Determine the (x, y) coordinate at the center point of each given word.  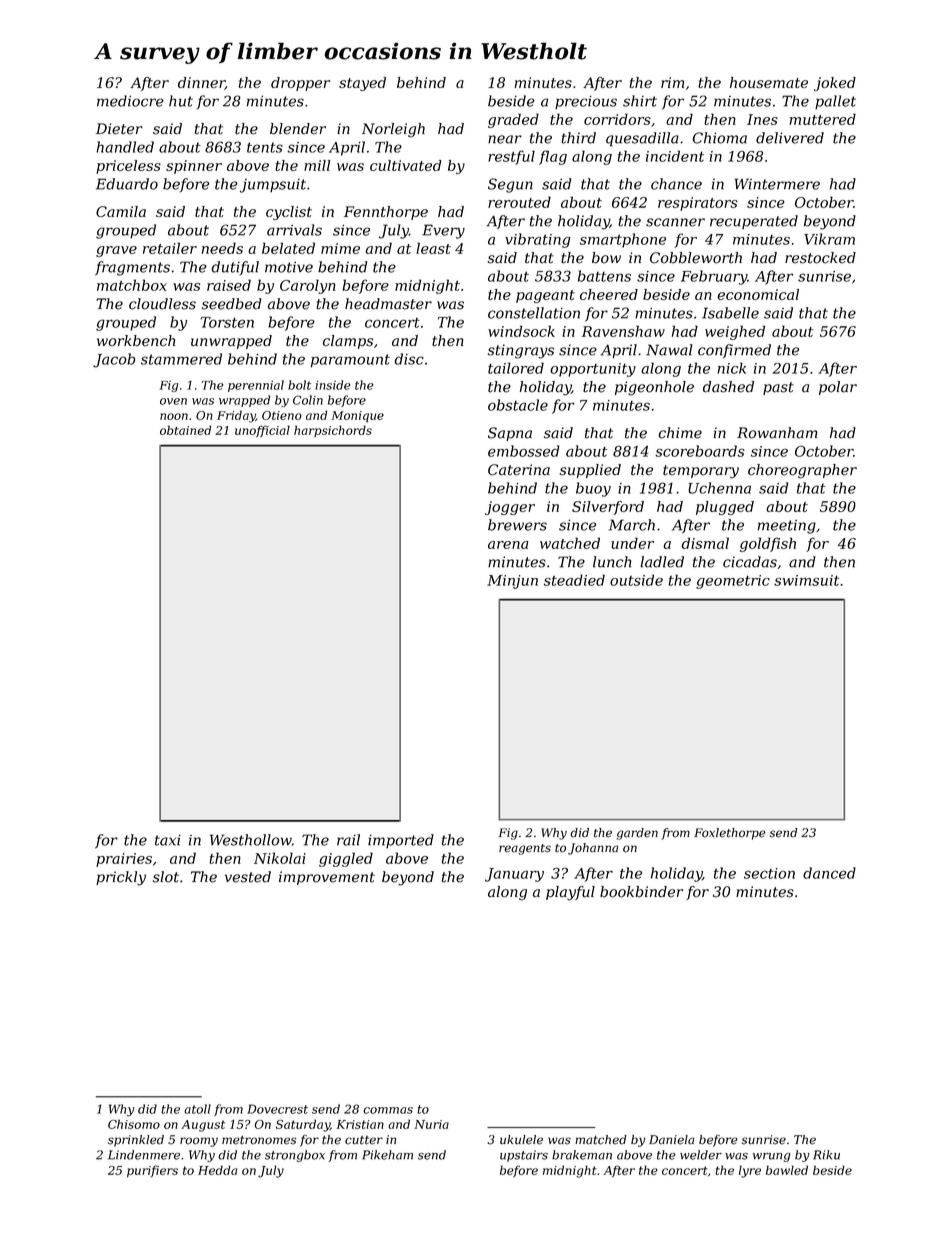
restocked (820, 258)
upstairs (524, 1156)
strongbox (295, 1156)
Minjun (512, 582)
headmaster (388, 304)
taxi (168, 840)
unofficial (262, 431)
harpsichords (333, 431)
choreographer (802, 471)
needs (222, 248)
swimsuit (806, 580)
